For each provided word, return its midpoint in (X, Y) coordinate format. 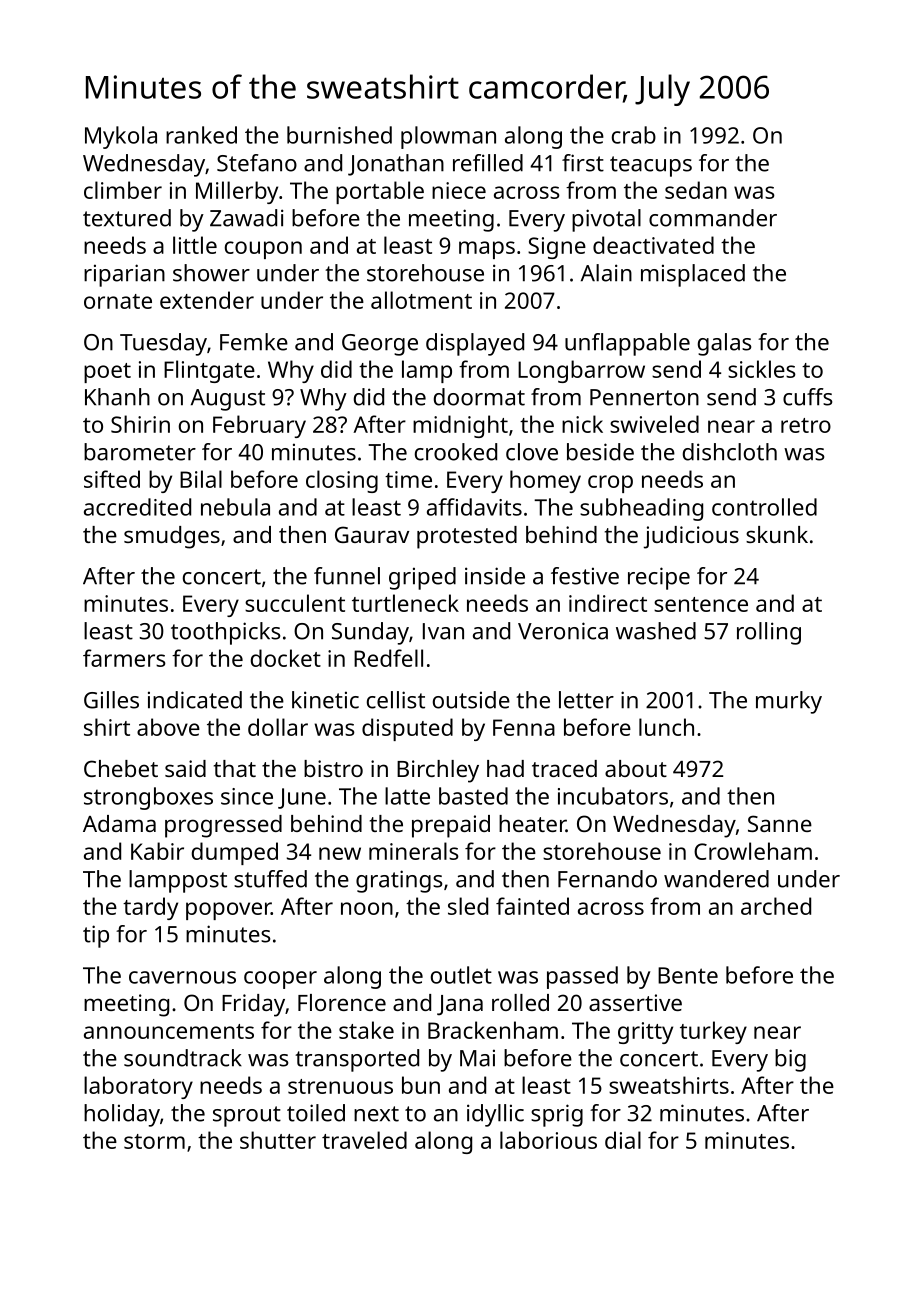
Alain (606, 273)
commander (713, 218)
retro (806, 425)
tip (96, 936)
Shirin (140, 424)
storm (154, 1141)
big (790, 1060)
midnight (460, 426)
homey (545, 481)
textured (127, 218)
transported (357, 1060)
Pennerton (644, 397)
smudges (172, 537)
